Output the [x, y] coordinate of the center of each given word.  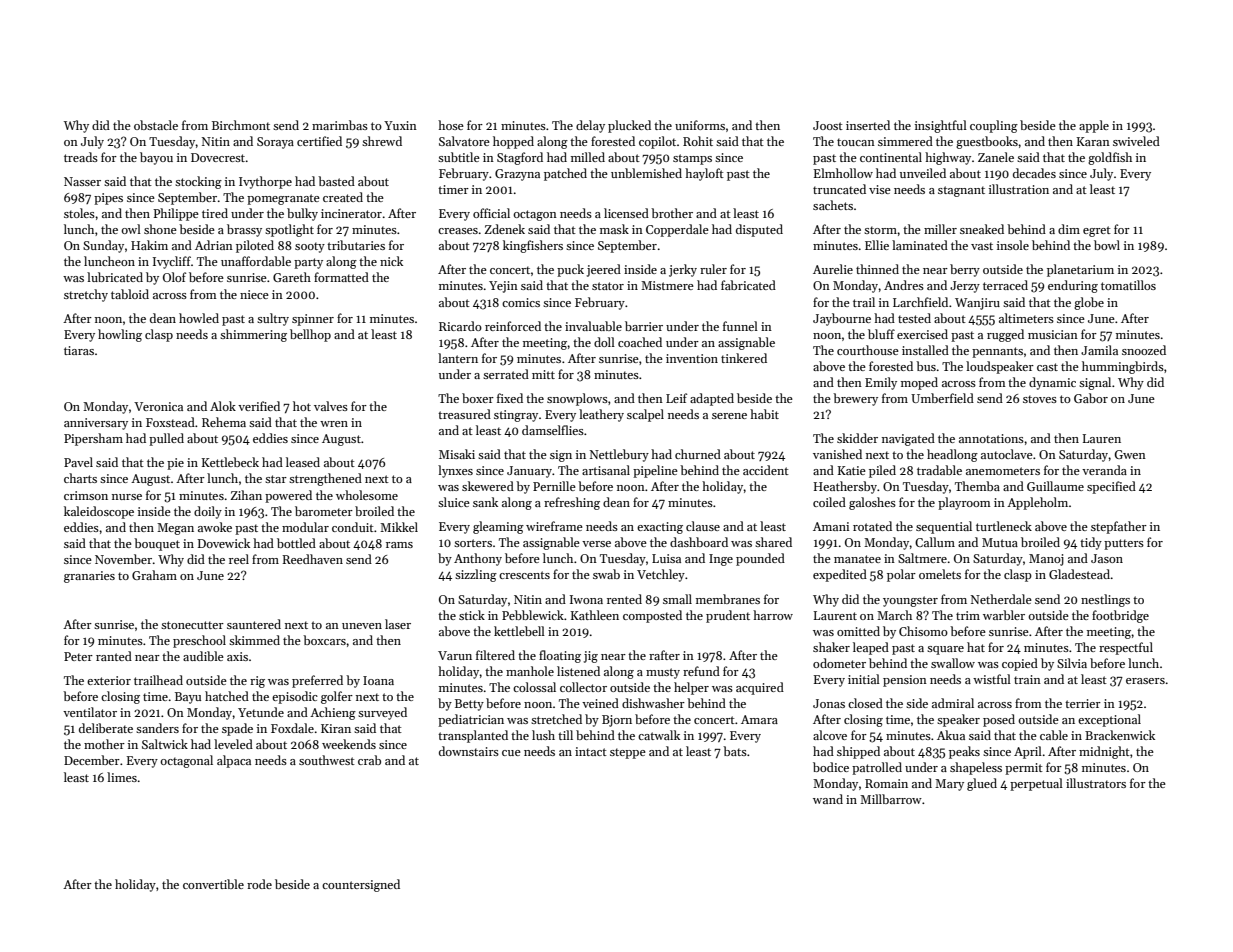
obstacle [156, 125]
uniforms [700, 125]
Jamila [1099, 350]
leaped [871, 648]
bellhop [310, 335]
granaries [89, 577]
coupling [994, 126]
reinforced [513, 326]
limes [122, 777]
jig [591, 657]
